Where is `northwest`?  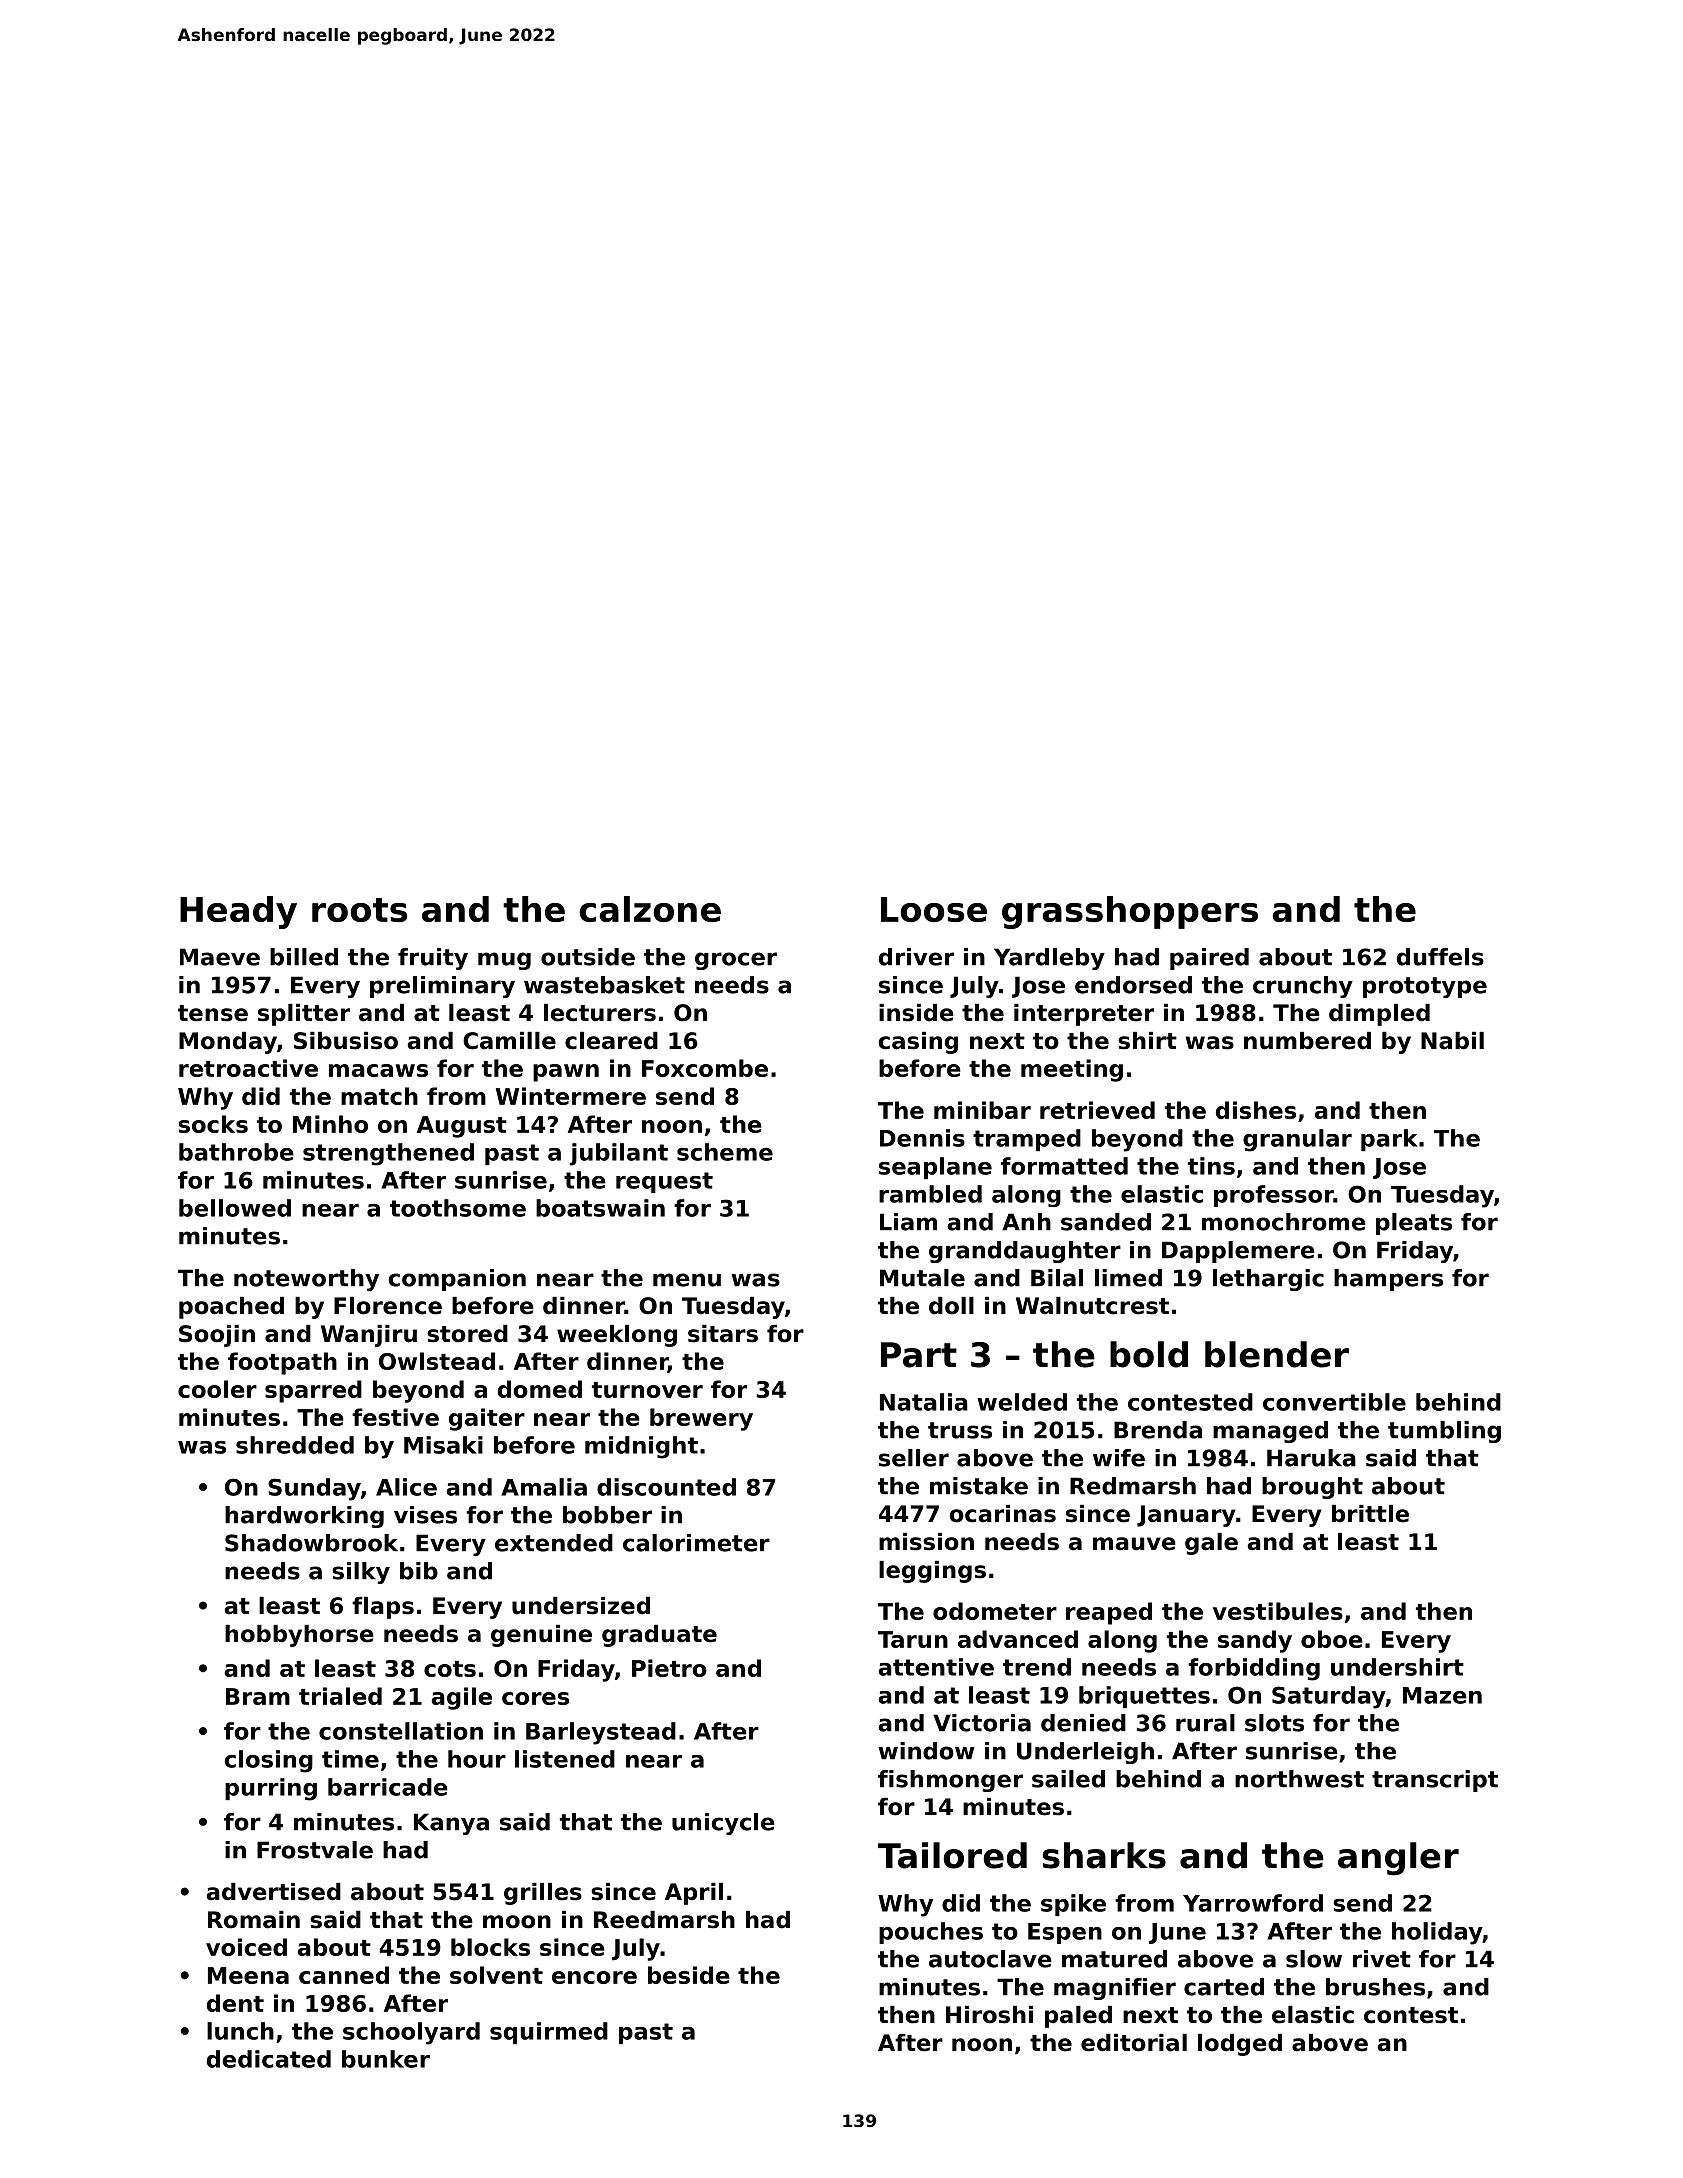 northwest is located at coordinates (1299, 1779).
